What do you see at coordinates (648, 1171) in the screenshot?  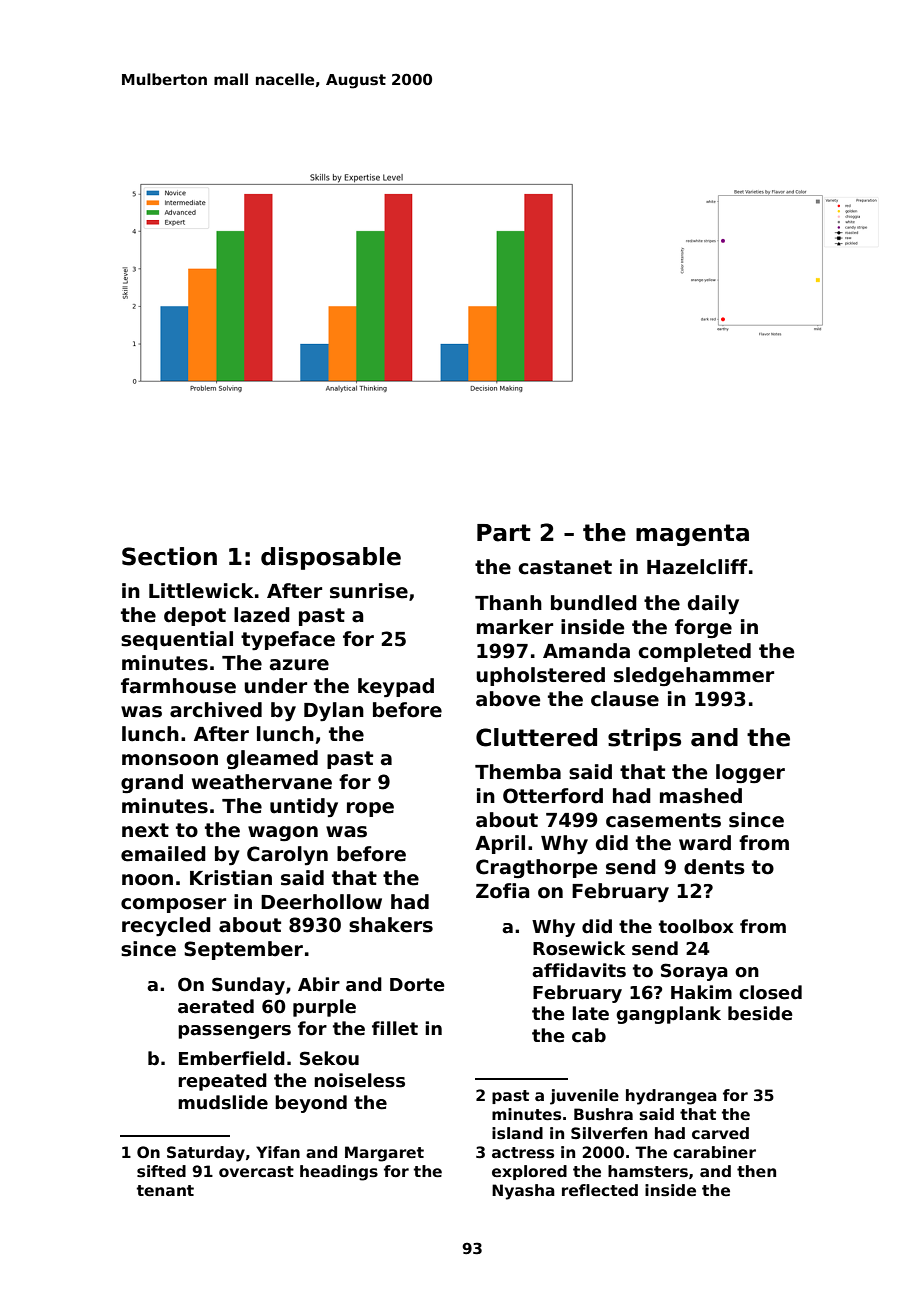 I see `hamsters` at bounding box center [648, 1171].
